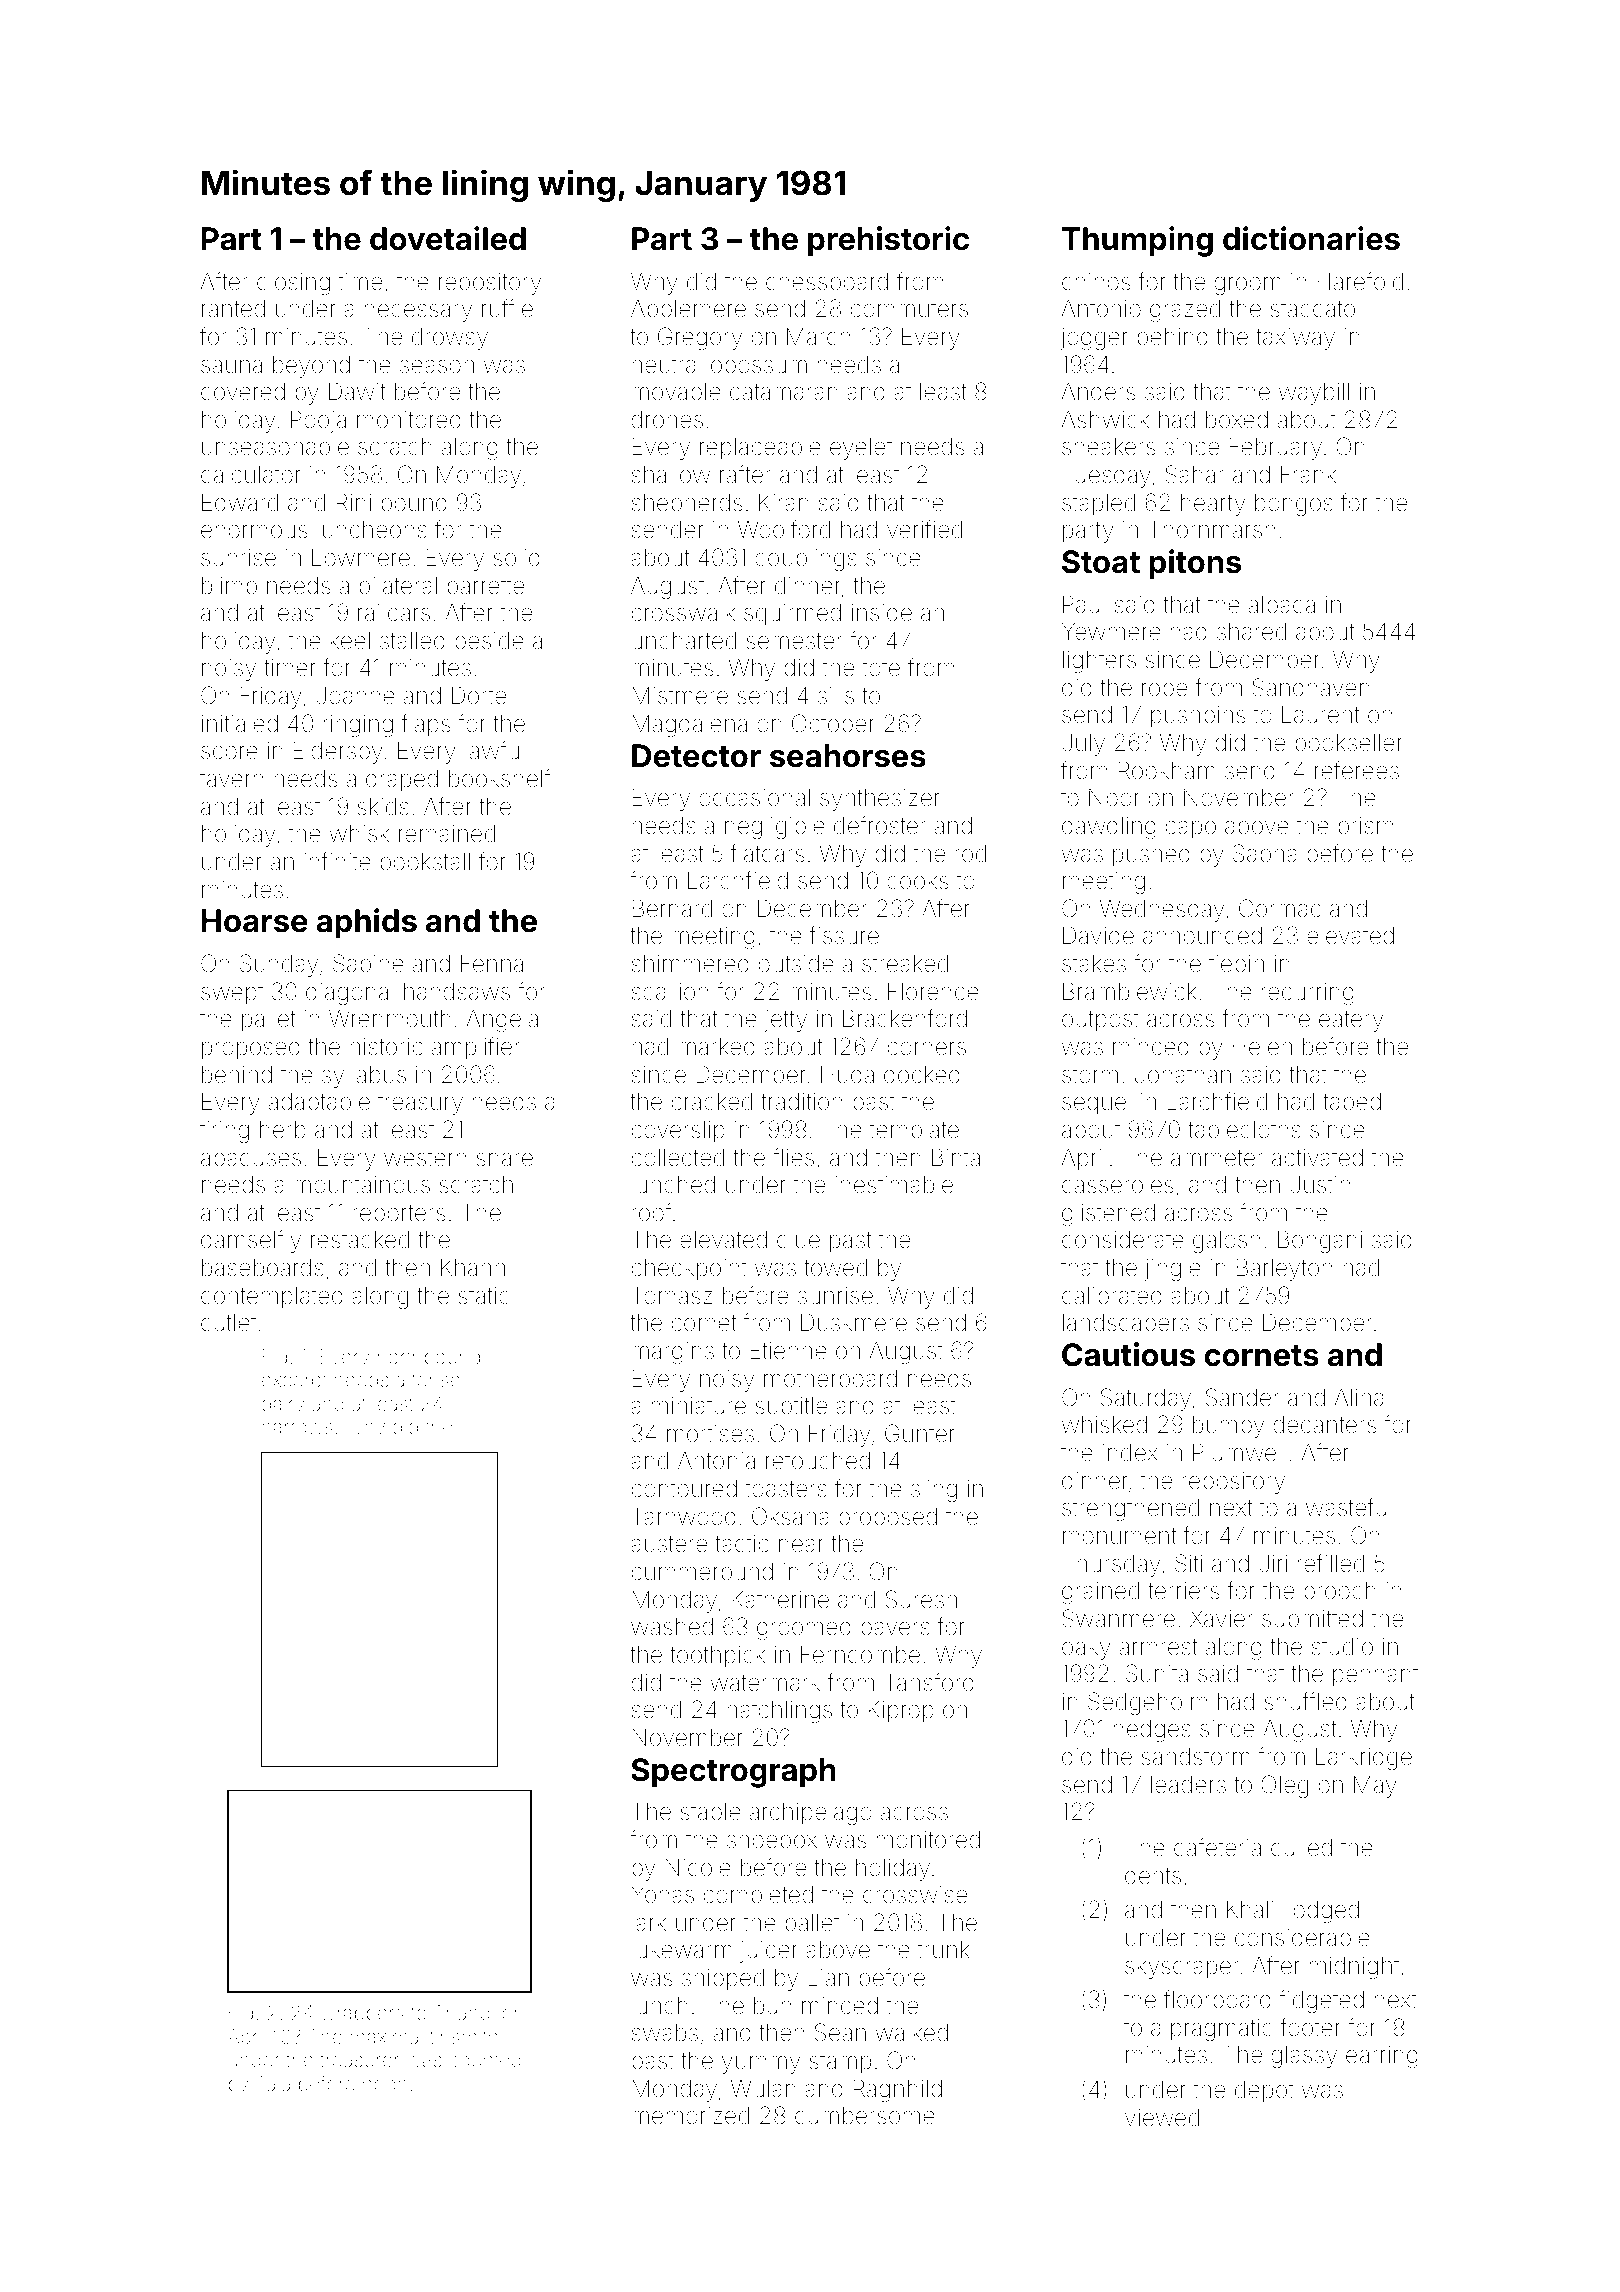 The image size is (1620, 2292). Describe the element at coordinates (673, 1353) in the document. I see `margins` at that location.
